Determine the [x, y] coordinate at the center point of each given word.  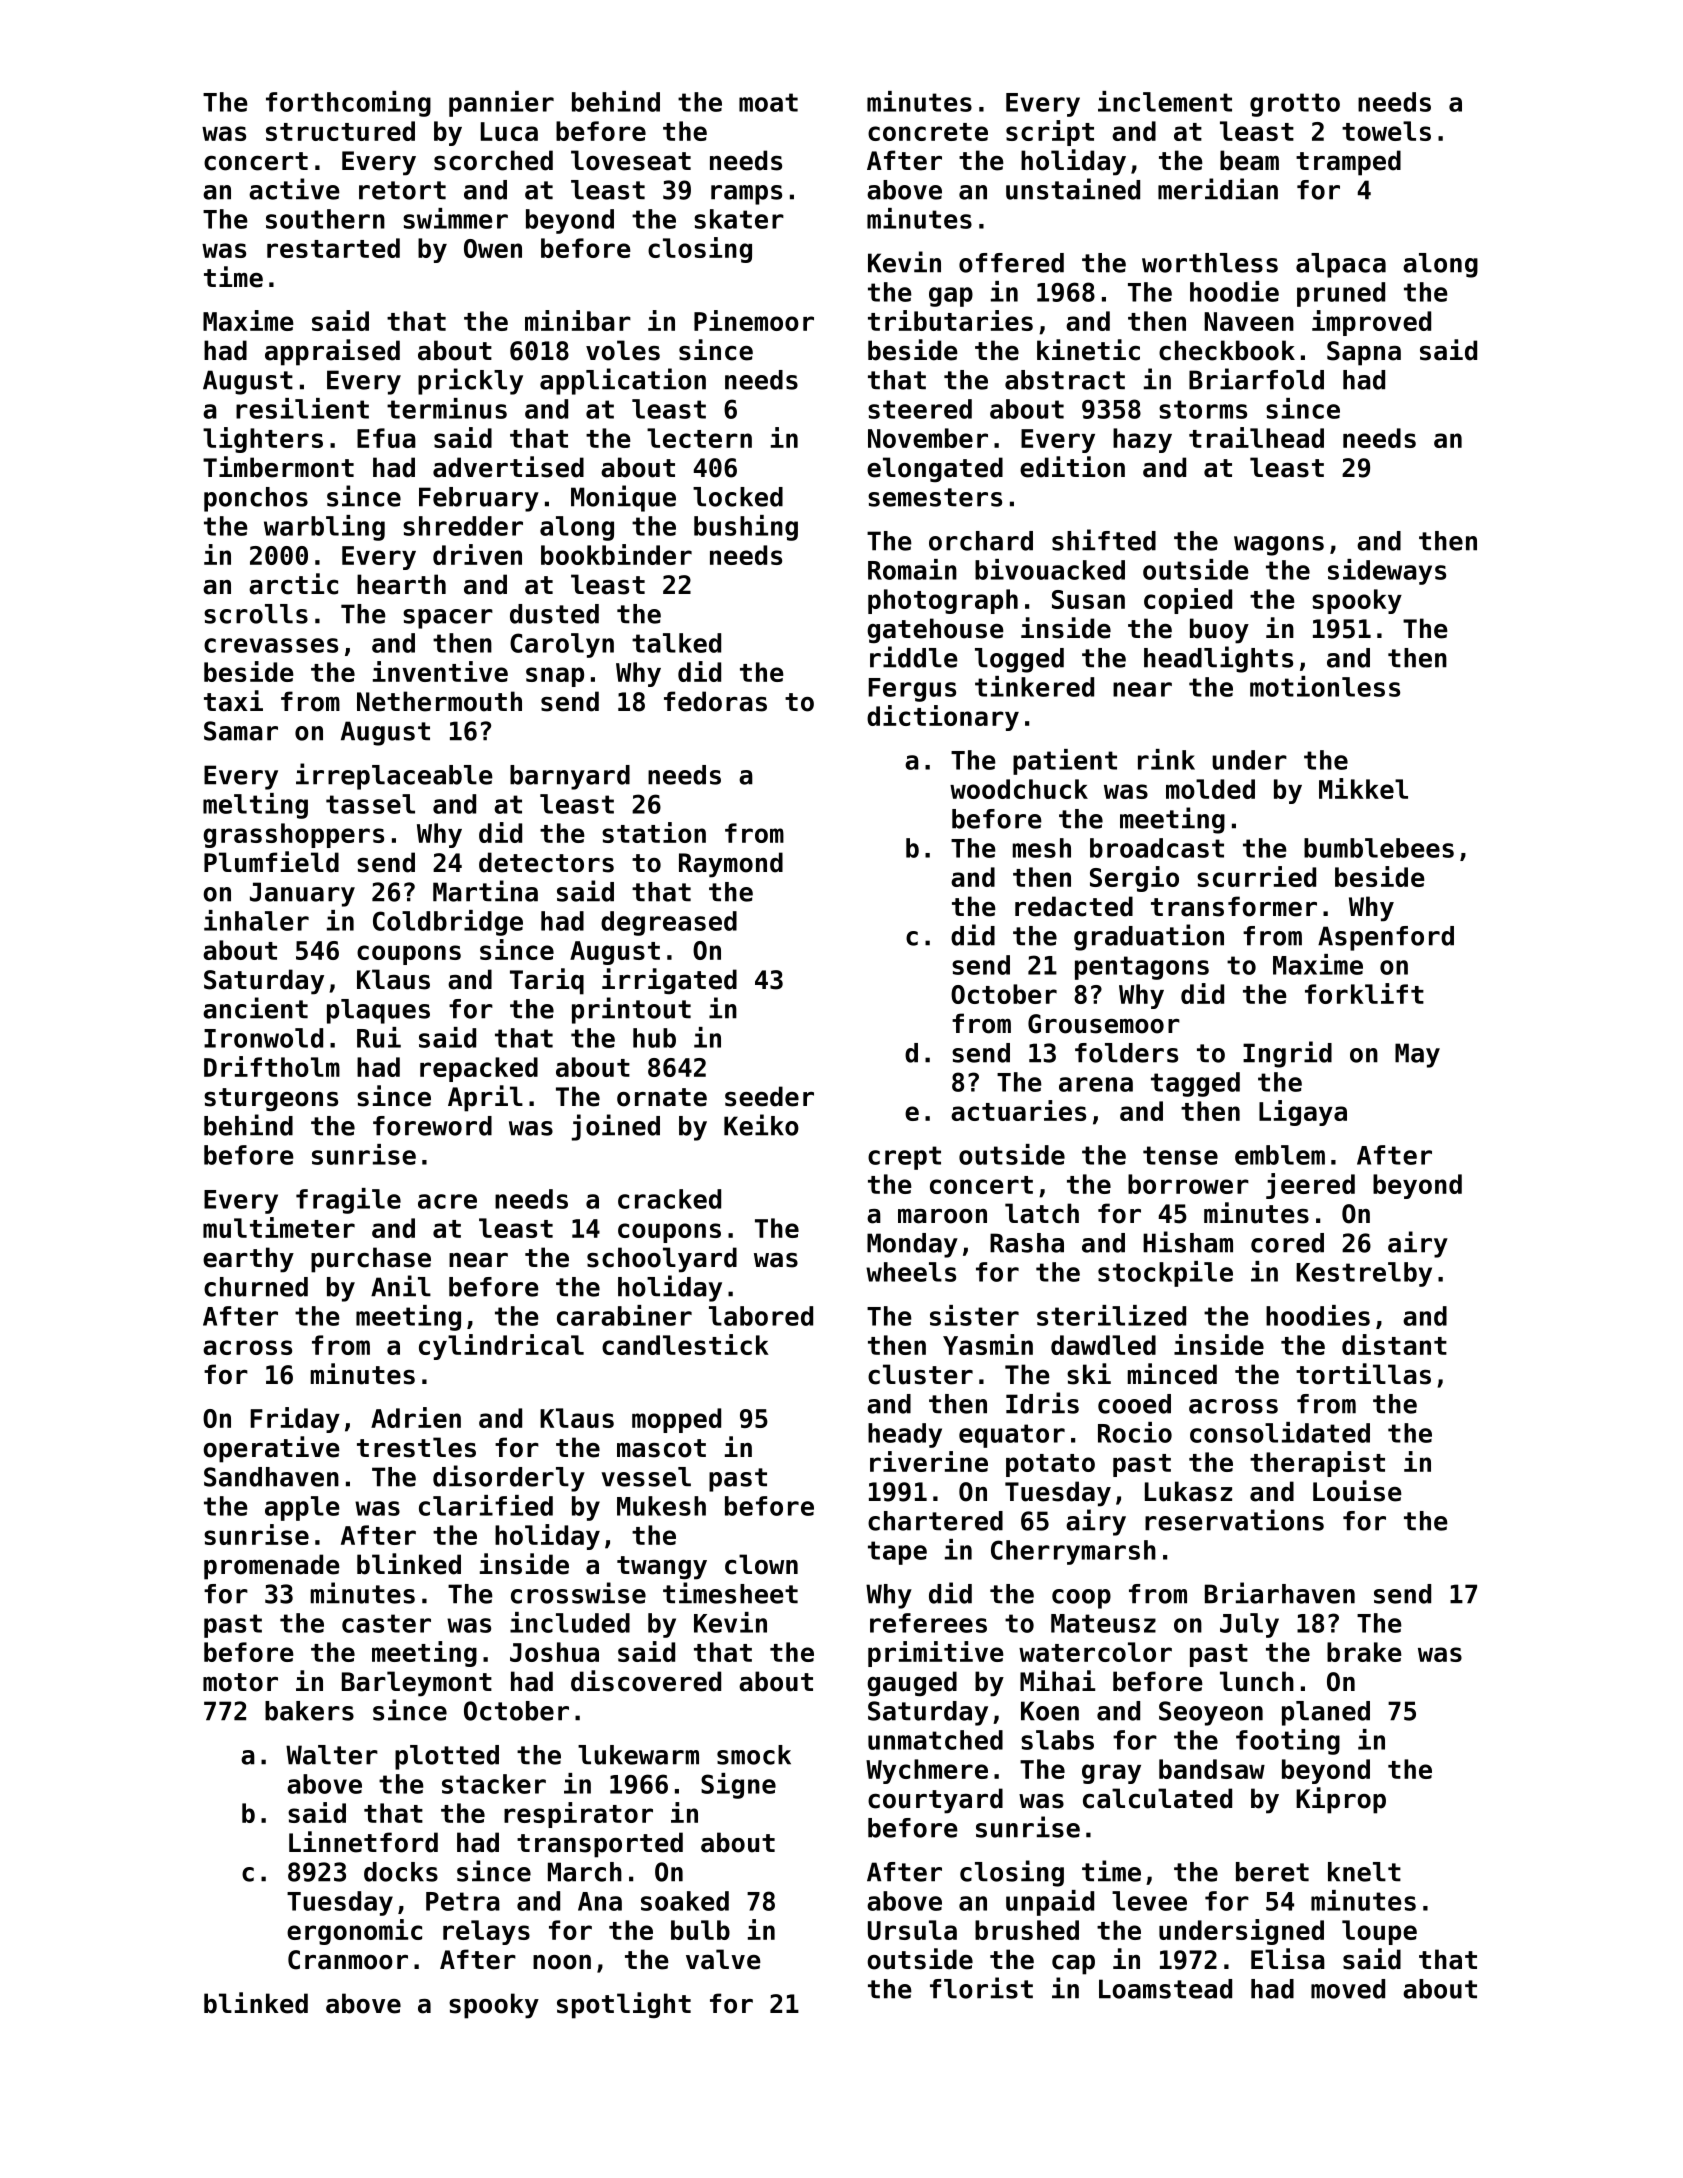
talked [676, 643]
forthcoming [348, 104]
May [1417, 1055]
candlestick [685, 1344]
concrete [928, 132]
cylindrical [501, 1347]
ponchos [256, 499]
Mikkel [1363, 788]
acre [447, 1201]
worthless [1210, 263]
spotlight [624, 2005]
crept [904, 1158]
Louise [1357, 1491]
